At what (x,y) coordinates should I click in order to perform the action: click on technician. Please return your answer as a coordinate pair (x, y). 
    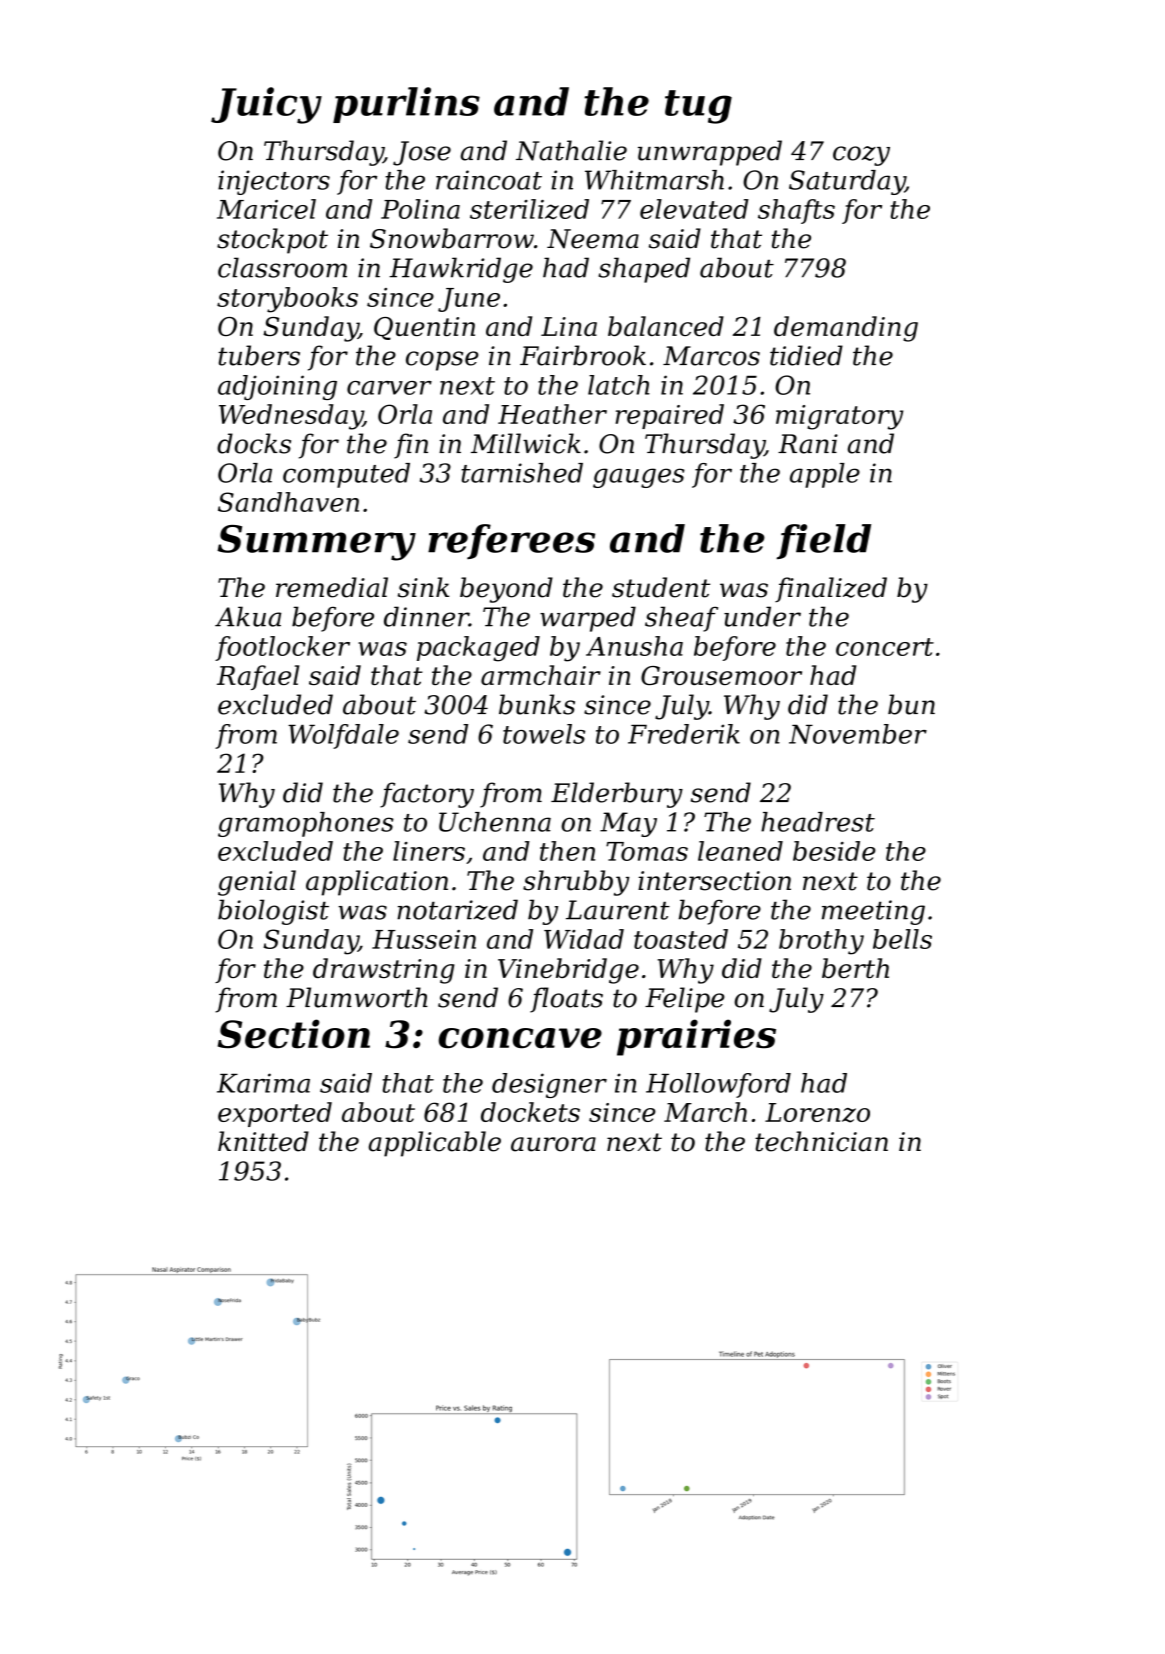
    Looking at the image, I should click on (821, 1141).
